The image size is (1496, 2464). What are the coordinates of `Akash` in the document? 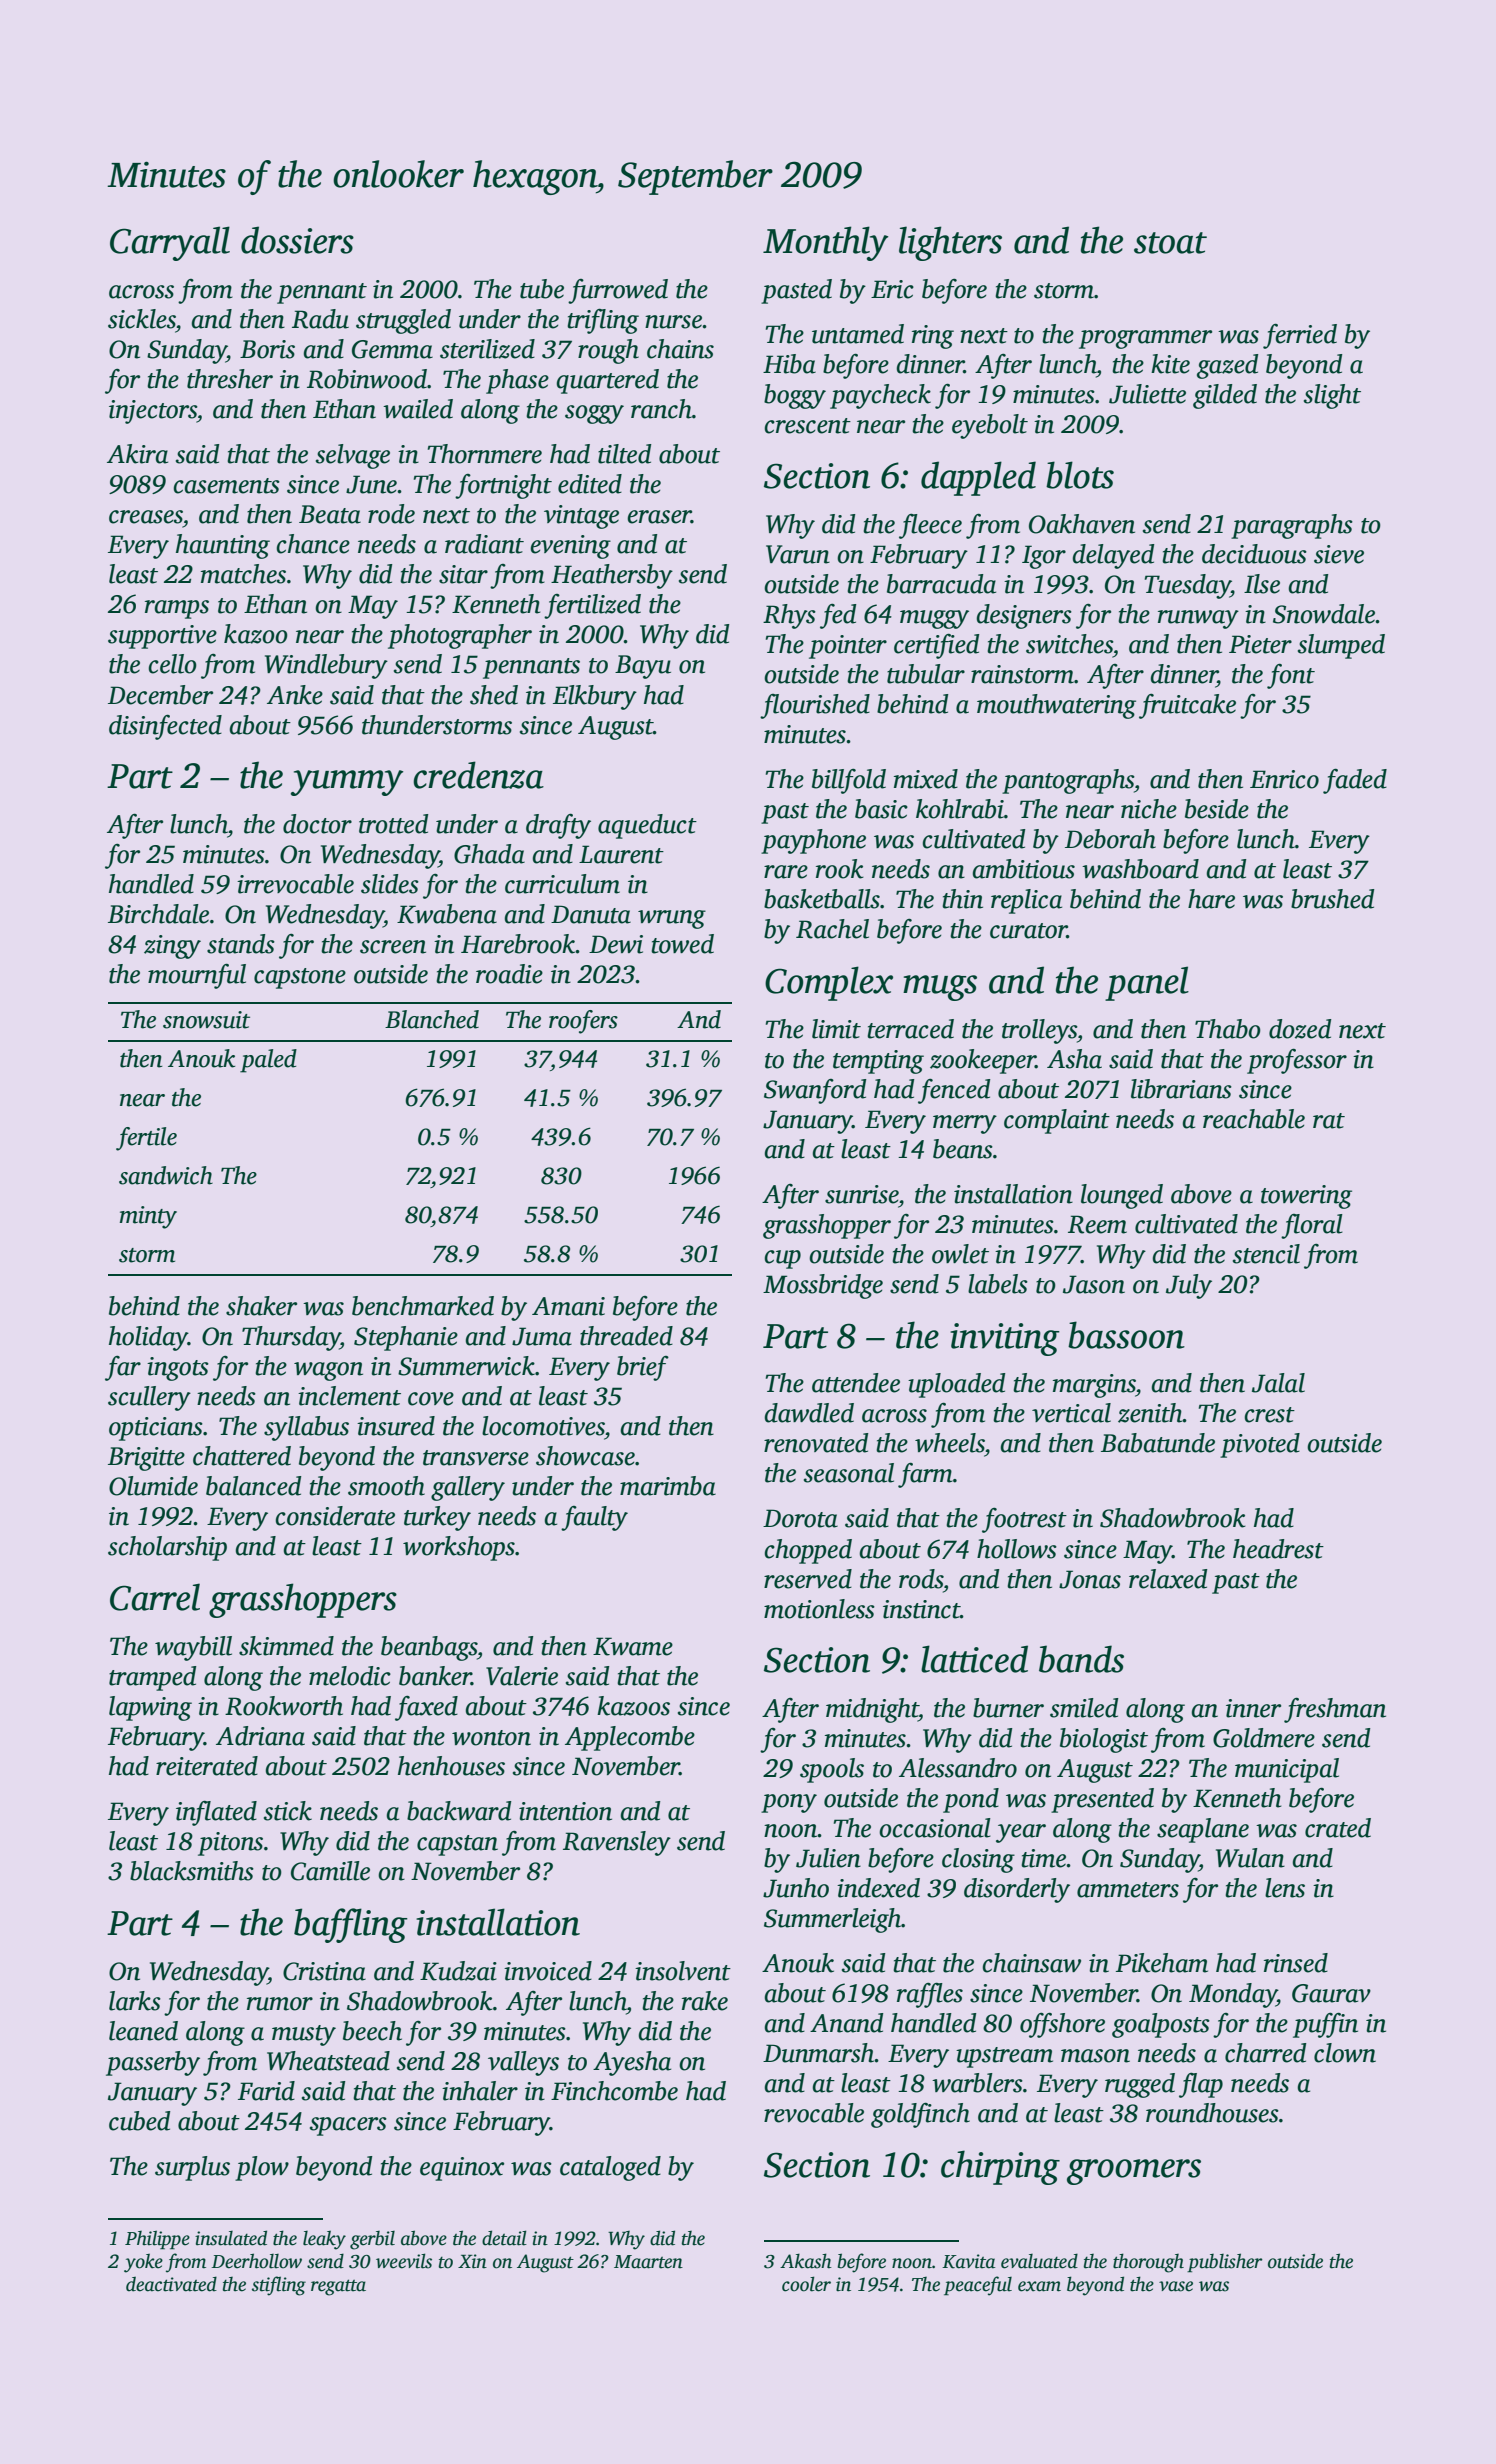 It's located at (806, 2261).
